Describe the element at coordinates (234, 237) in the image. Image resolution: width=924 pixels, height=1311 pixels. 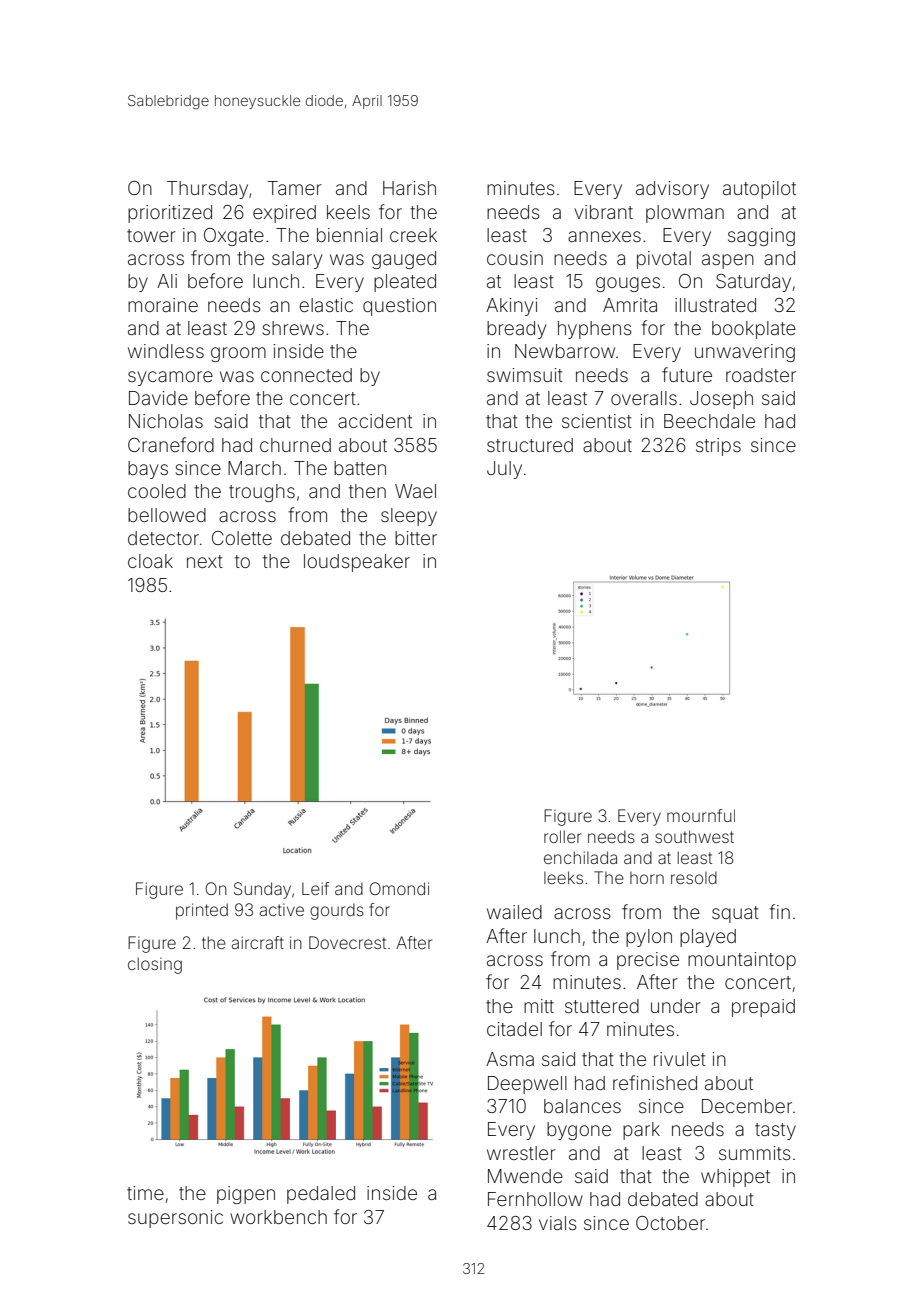
I see `Oxgate` at that location.
